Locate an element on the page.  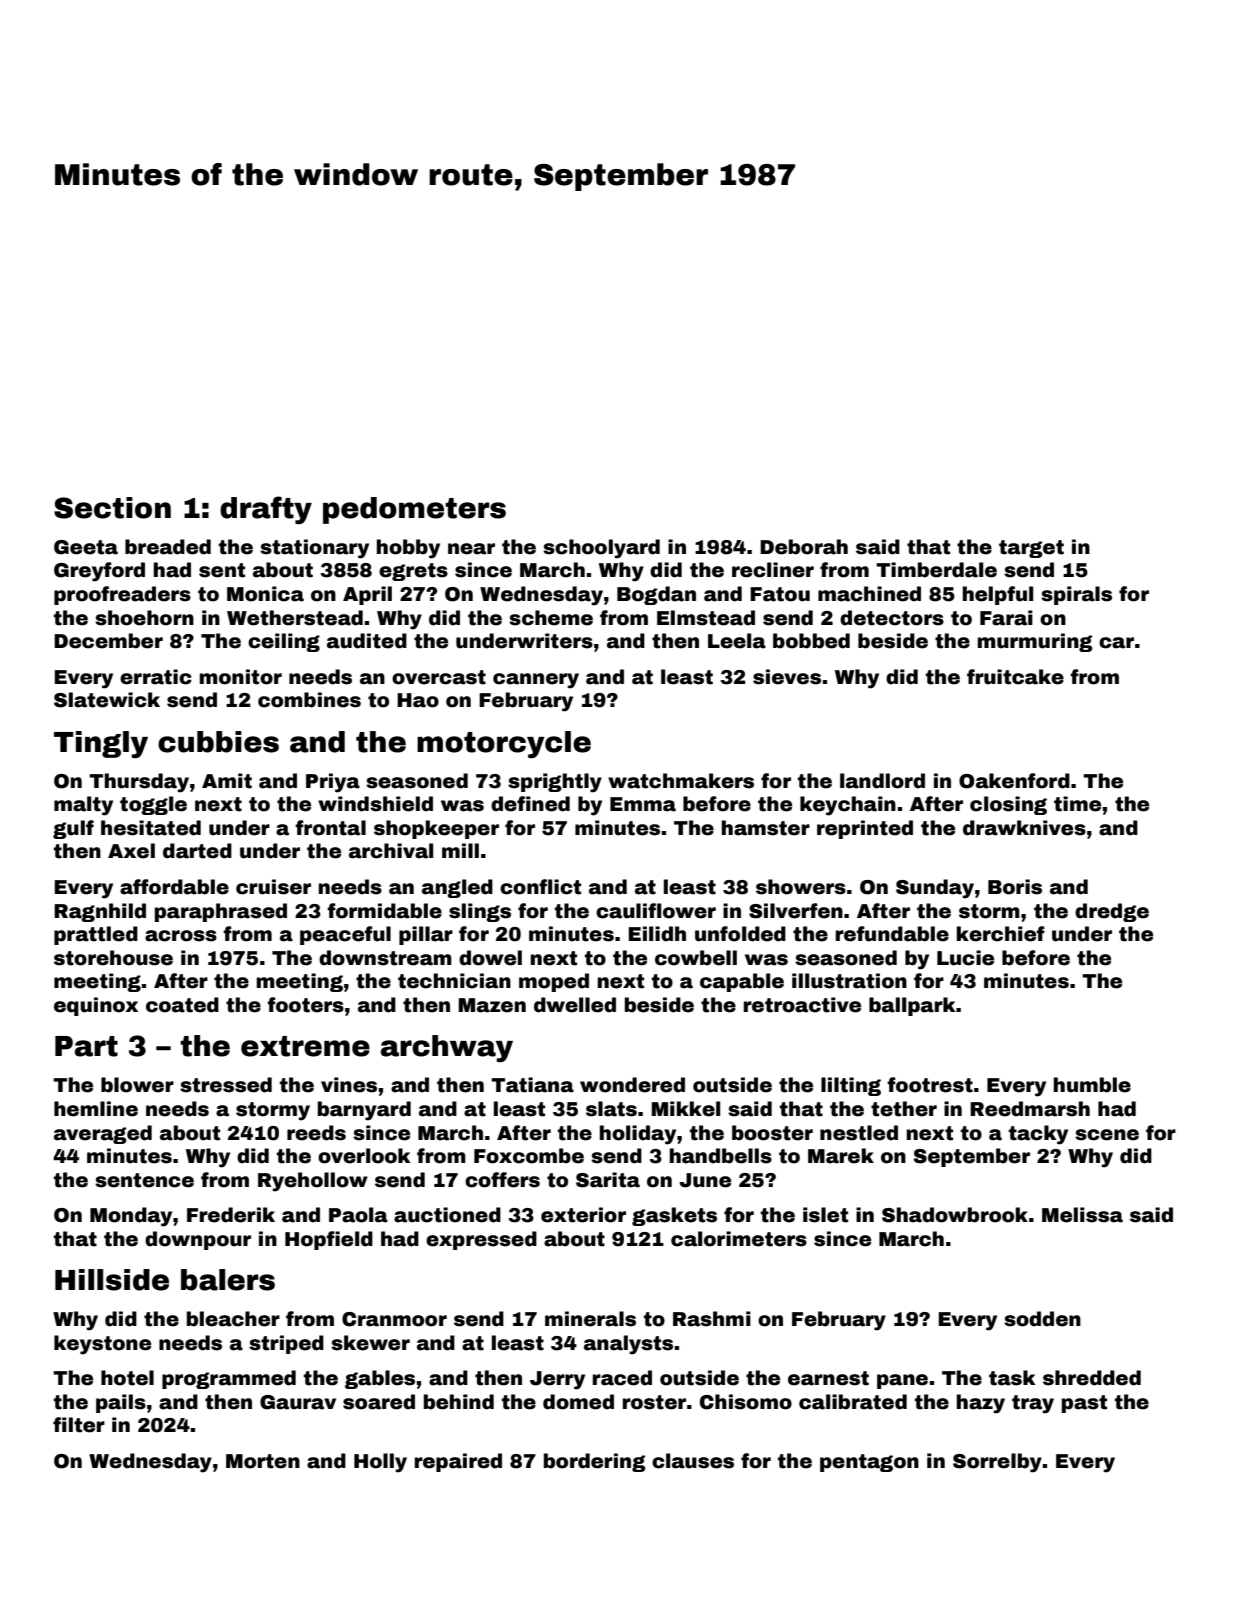
target is located at coordinates (1031, 549).
